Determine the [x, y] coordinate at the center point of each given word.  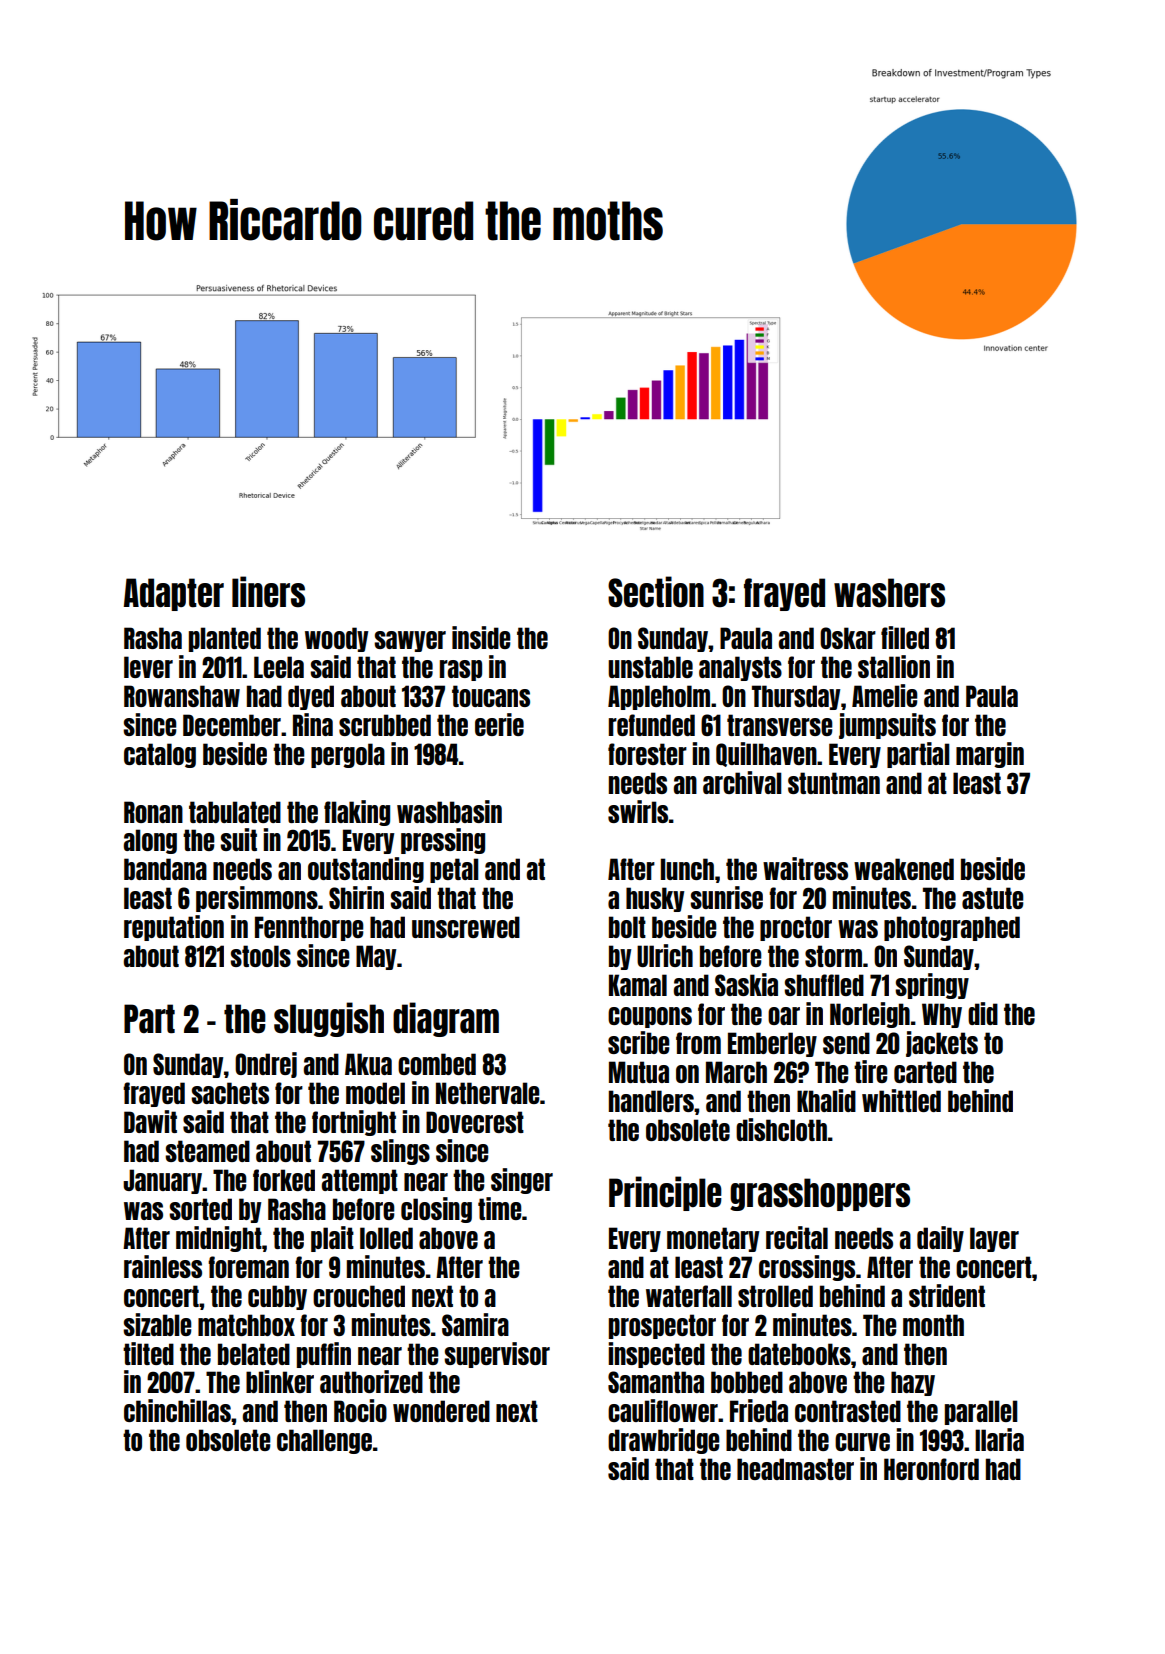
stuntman [834, 783]
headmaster [795, 1469]
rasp [461, 670]
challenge [324, 1441]
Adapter [174, 594]
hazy [913, 1383]
